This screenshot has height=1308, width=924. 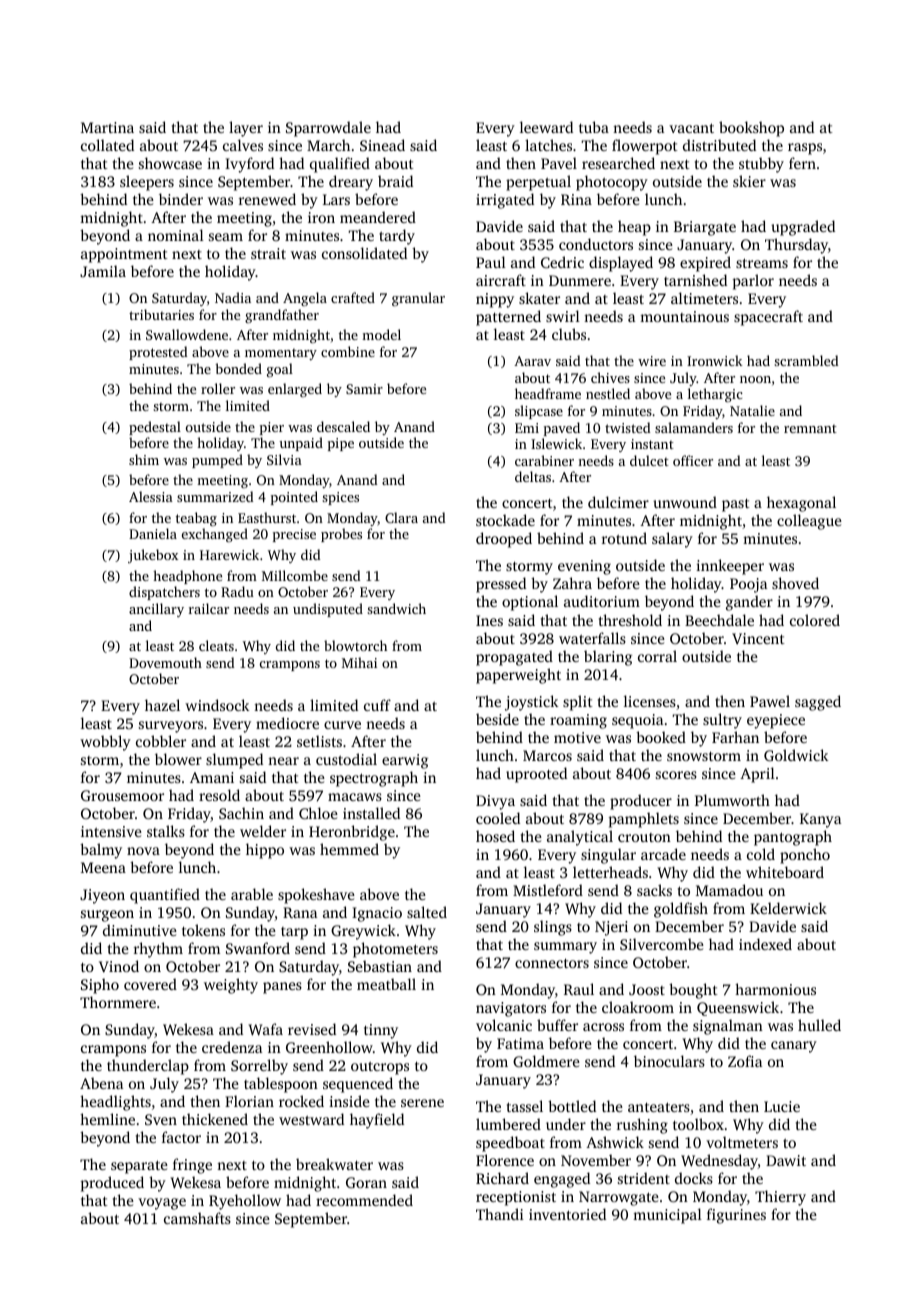 I want to click on inventoried, so click(x=567, y=1214).
